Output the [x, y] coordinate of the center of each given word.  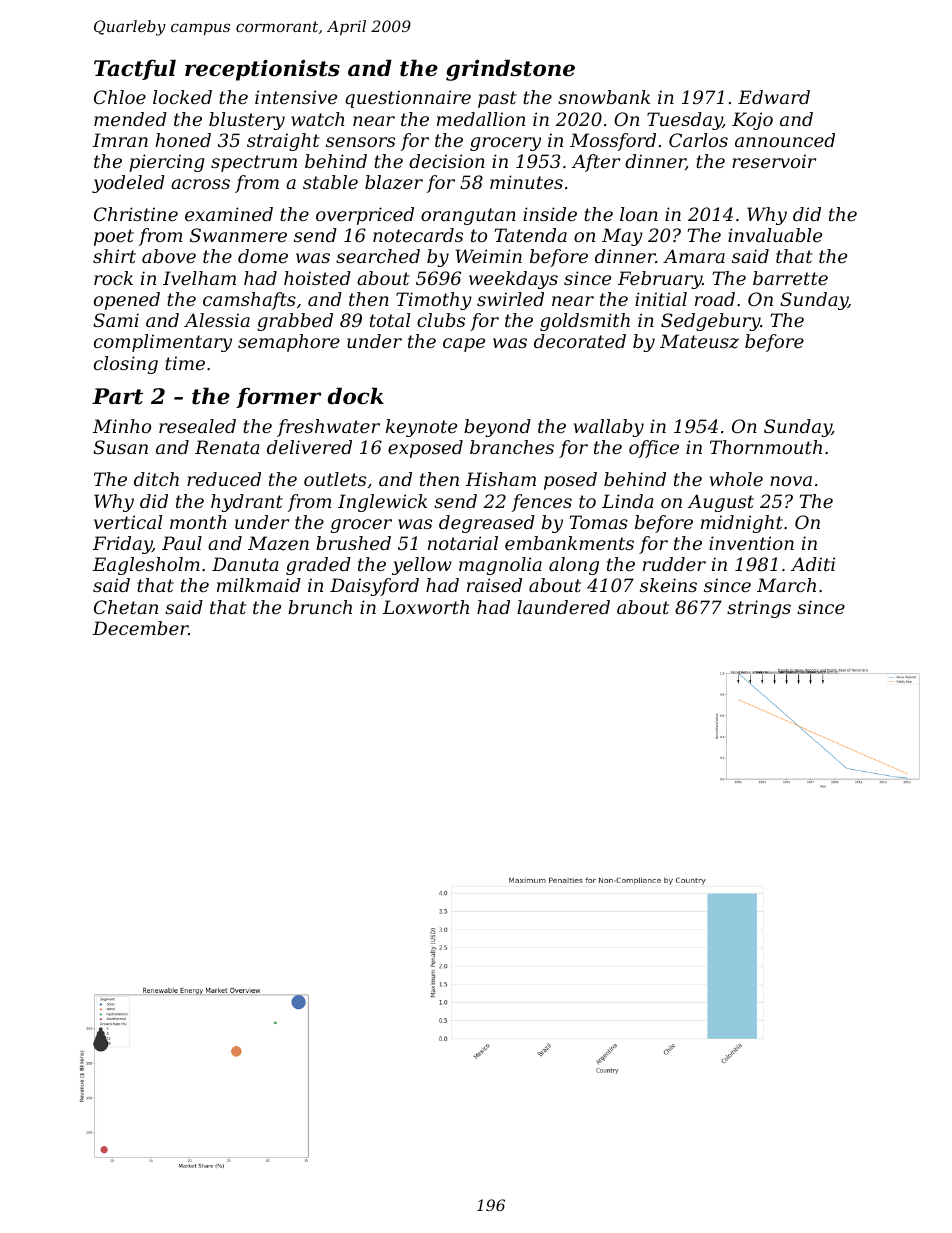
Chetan [126, 607]
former [278, 398]
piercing [166, 163]
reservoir [774, 161]
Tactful [135, 69]
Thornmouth [766, 447]
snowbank [604, 97]
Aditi [813, 564]
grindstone [510, 70]
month [198, 522]
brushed [353, 543]
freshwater [328, 428]
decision [447, 161]
